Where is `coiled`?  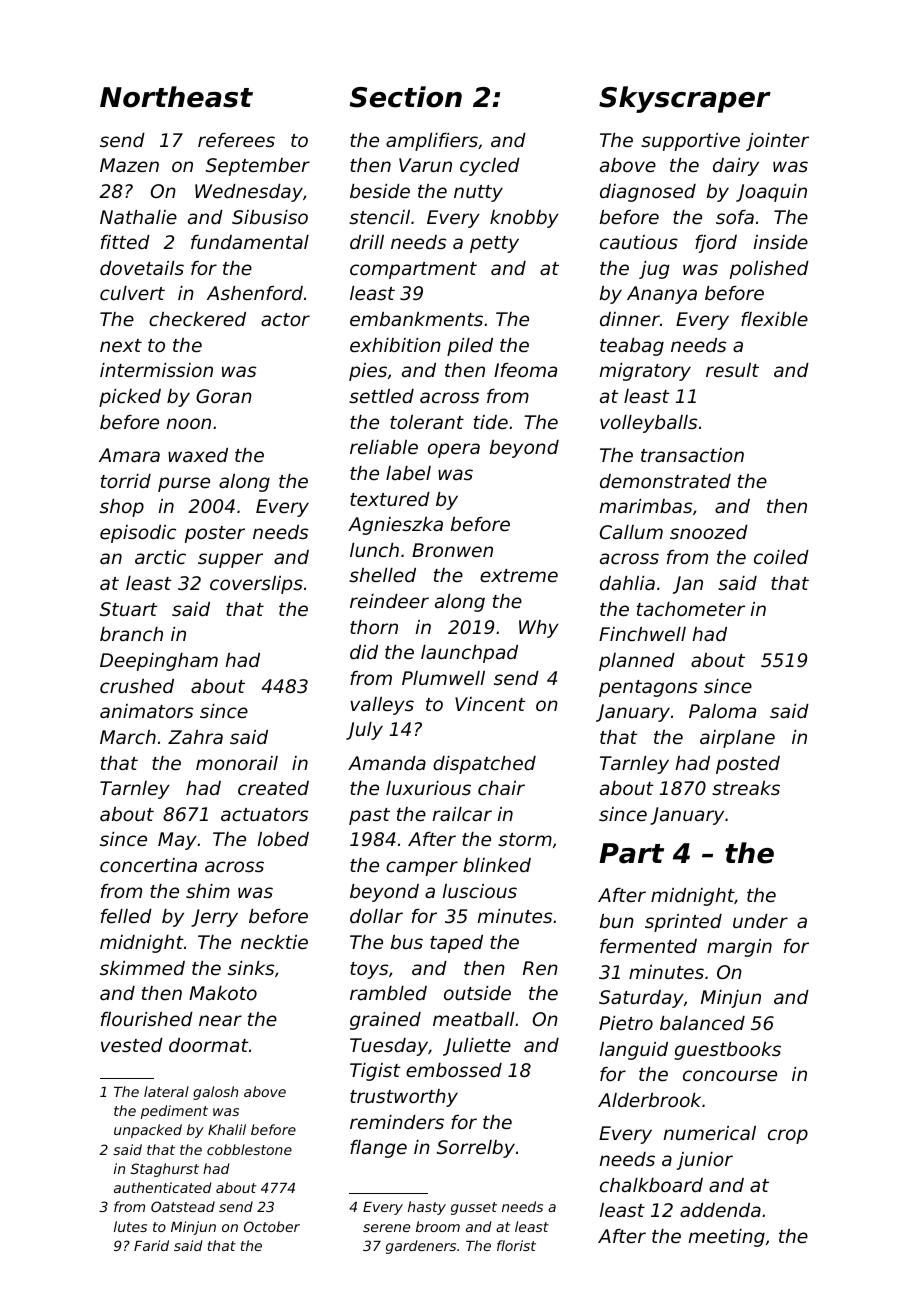
coiled is located at coordinates (781, 557).
